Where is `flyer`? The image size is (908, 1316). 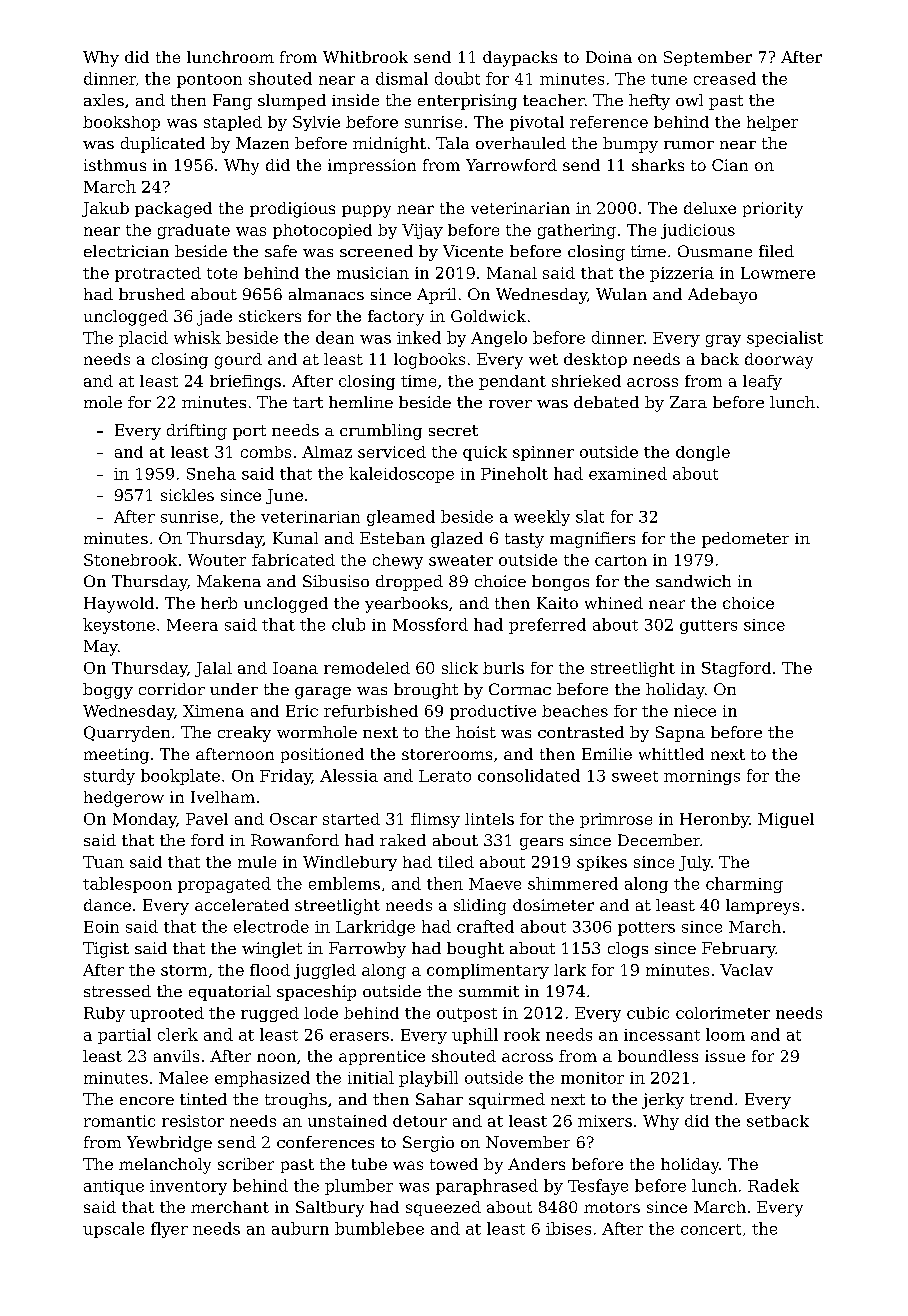
flyer is located at coordinates (169, 1230).
